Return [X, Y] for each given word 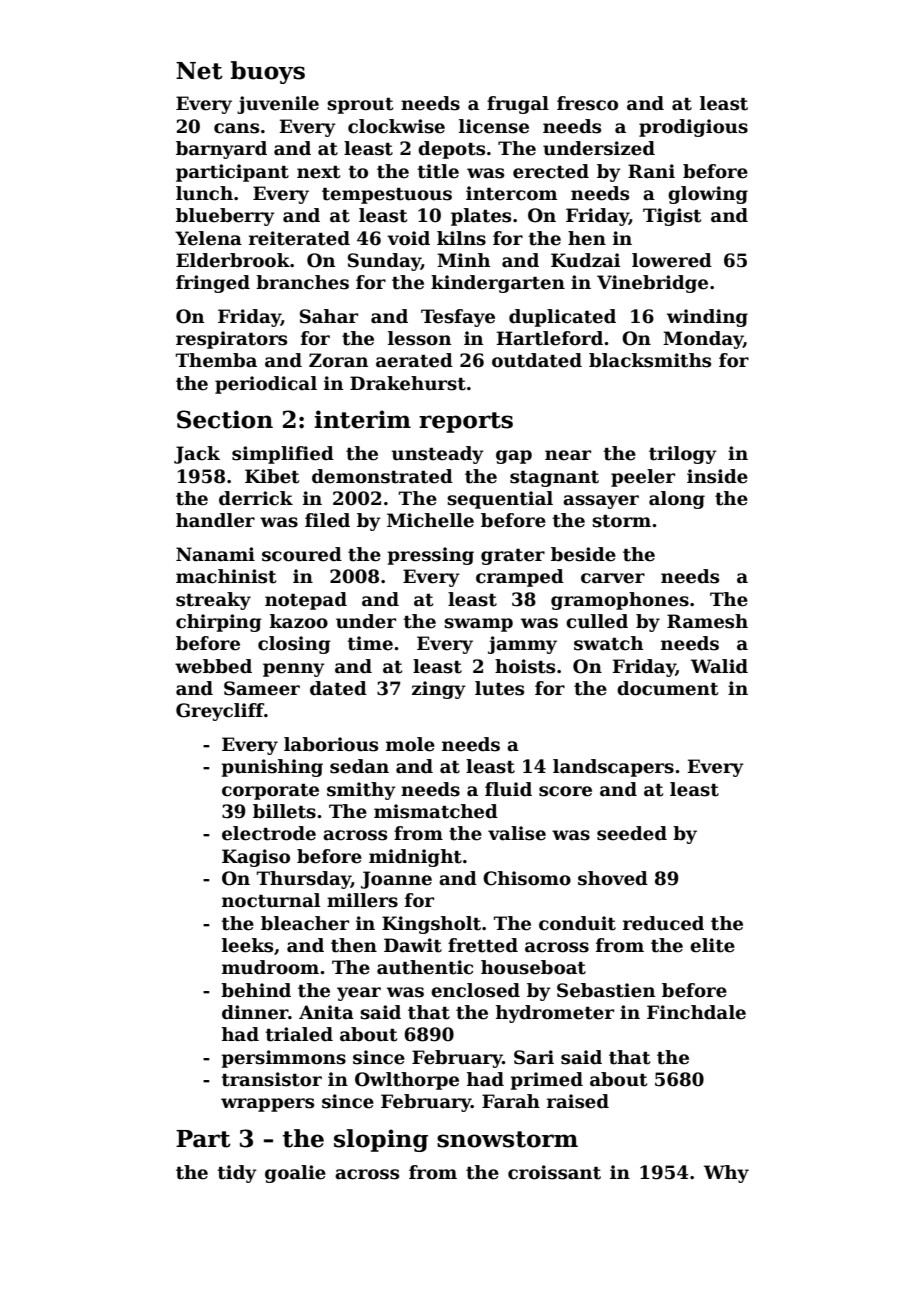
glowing [708, 195]
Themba [216, 360]
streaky [213, 601]
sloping [381, 1140]
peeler [643, 478]
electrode [269, 833]
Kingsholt [431, 925]
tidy [237, 1174]
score [565, 791]
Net [199, 71]
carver [613, 578]
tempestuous [387, 196]
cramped [520, 578]
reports [466, 422]
